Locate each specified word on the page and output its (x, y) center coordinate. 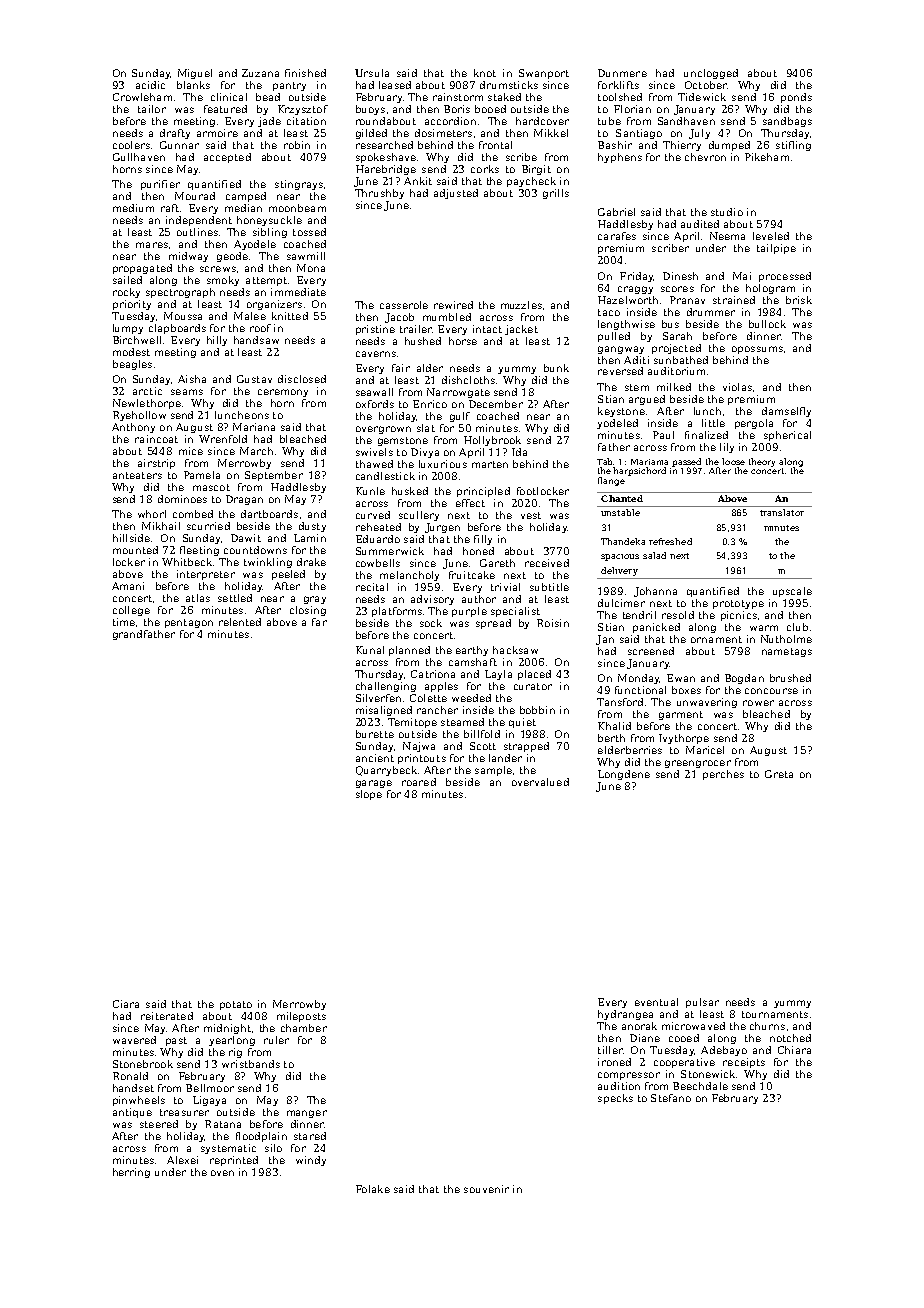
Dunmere (622, 73)
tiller (610, 1050)
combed (193, 514)
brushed (790, 678)
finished (305, 73)
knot (485, 73)
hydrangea (625, 1015)
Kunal (370, 650)
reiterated (167, 1016)
